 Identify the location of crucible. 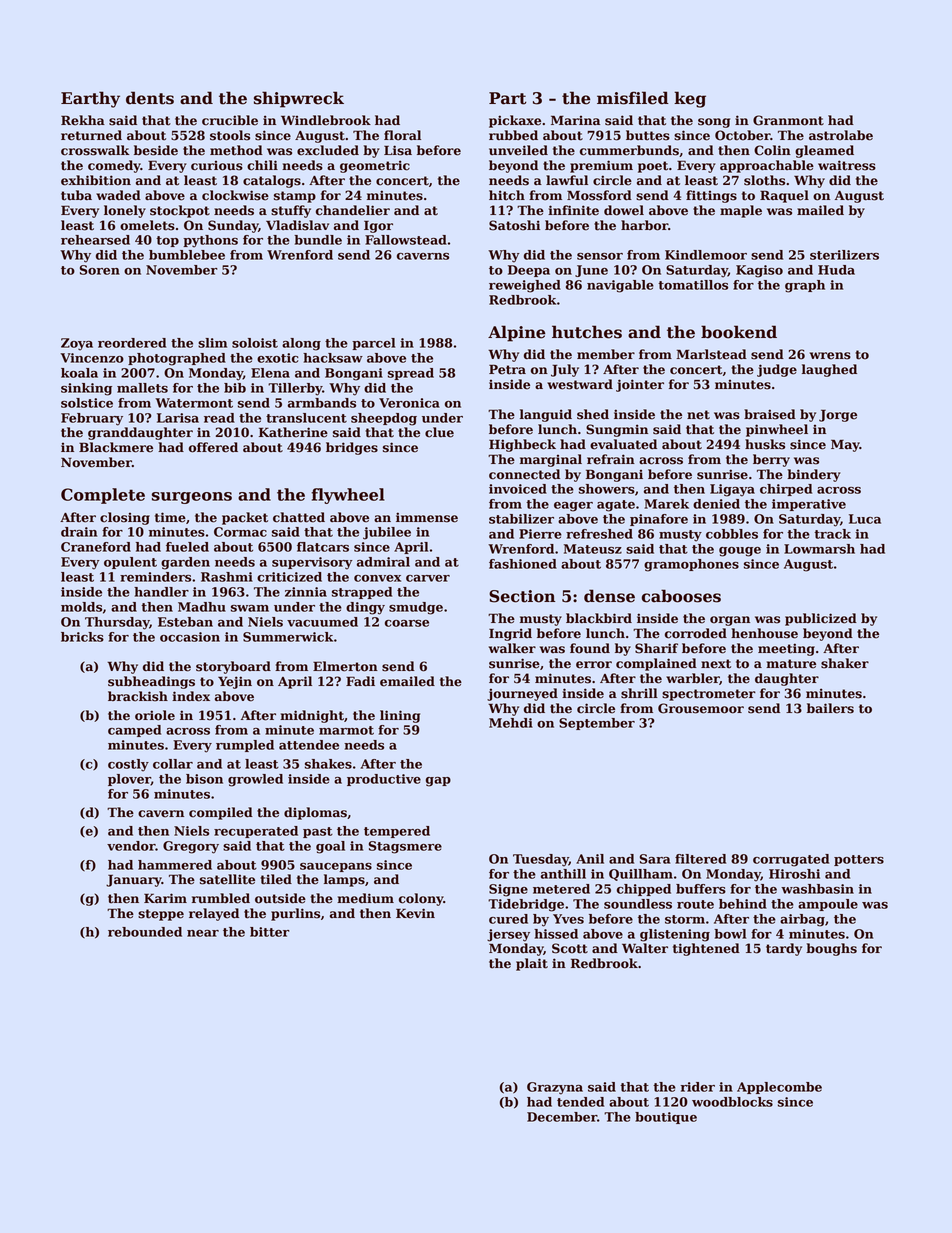
(230, 120).
